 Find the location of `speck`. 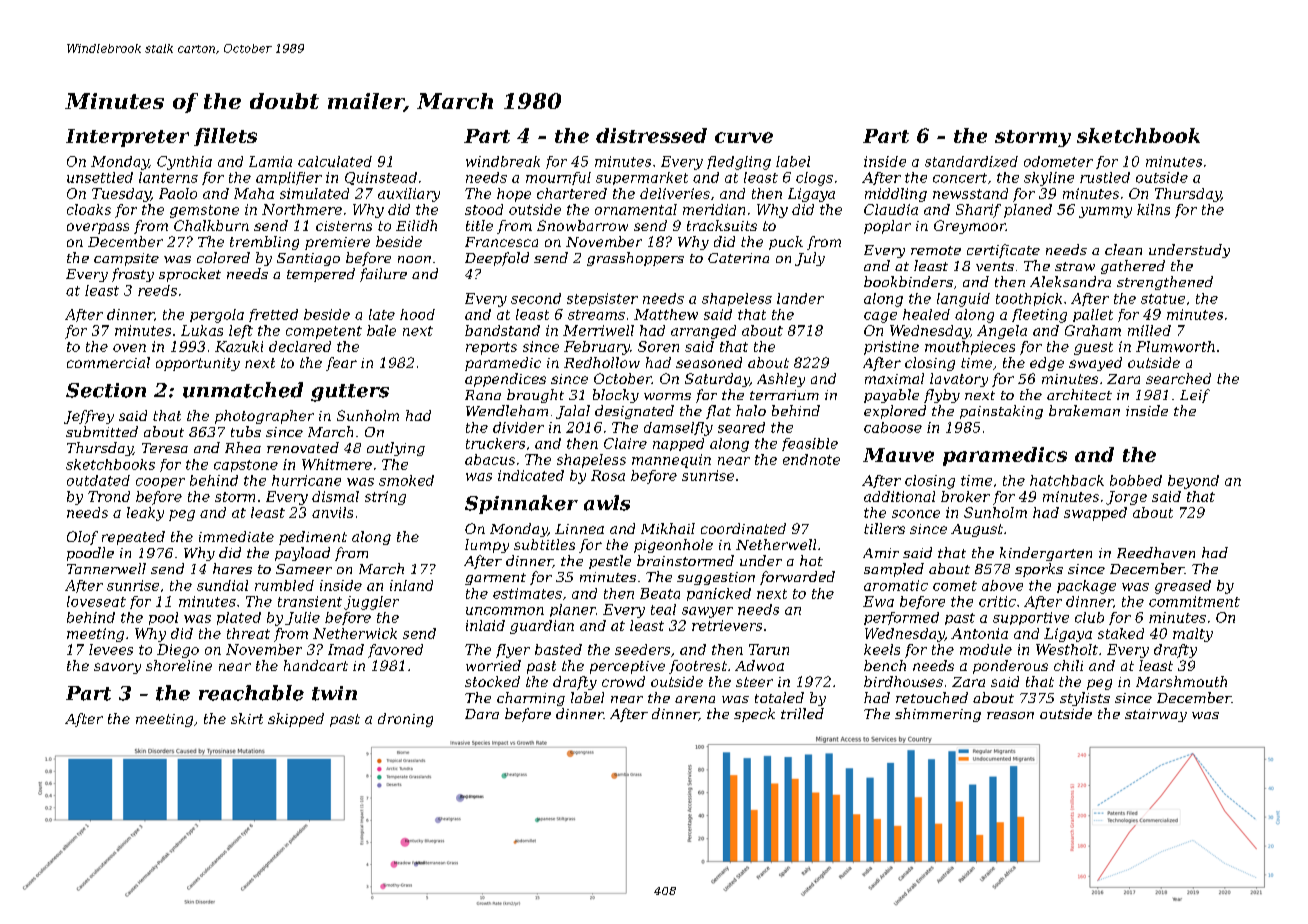

speck is located at coordinates (754, 715).
